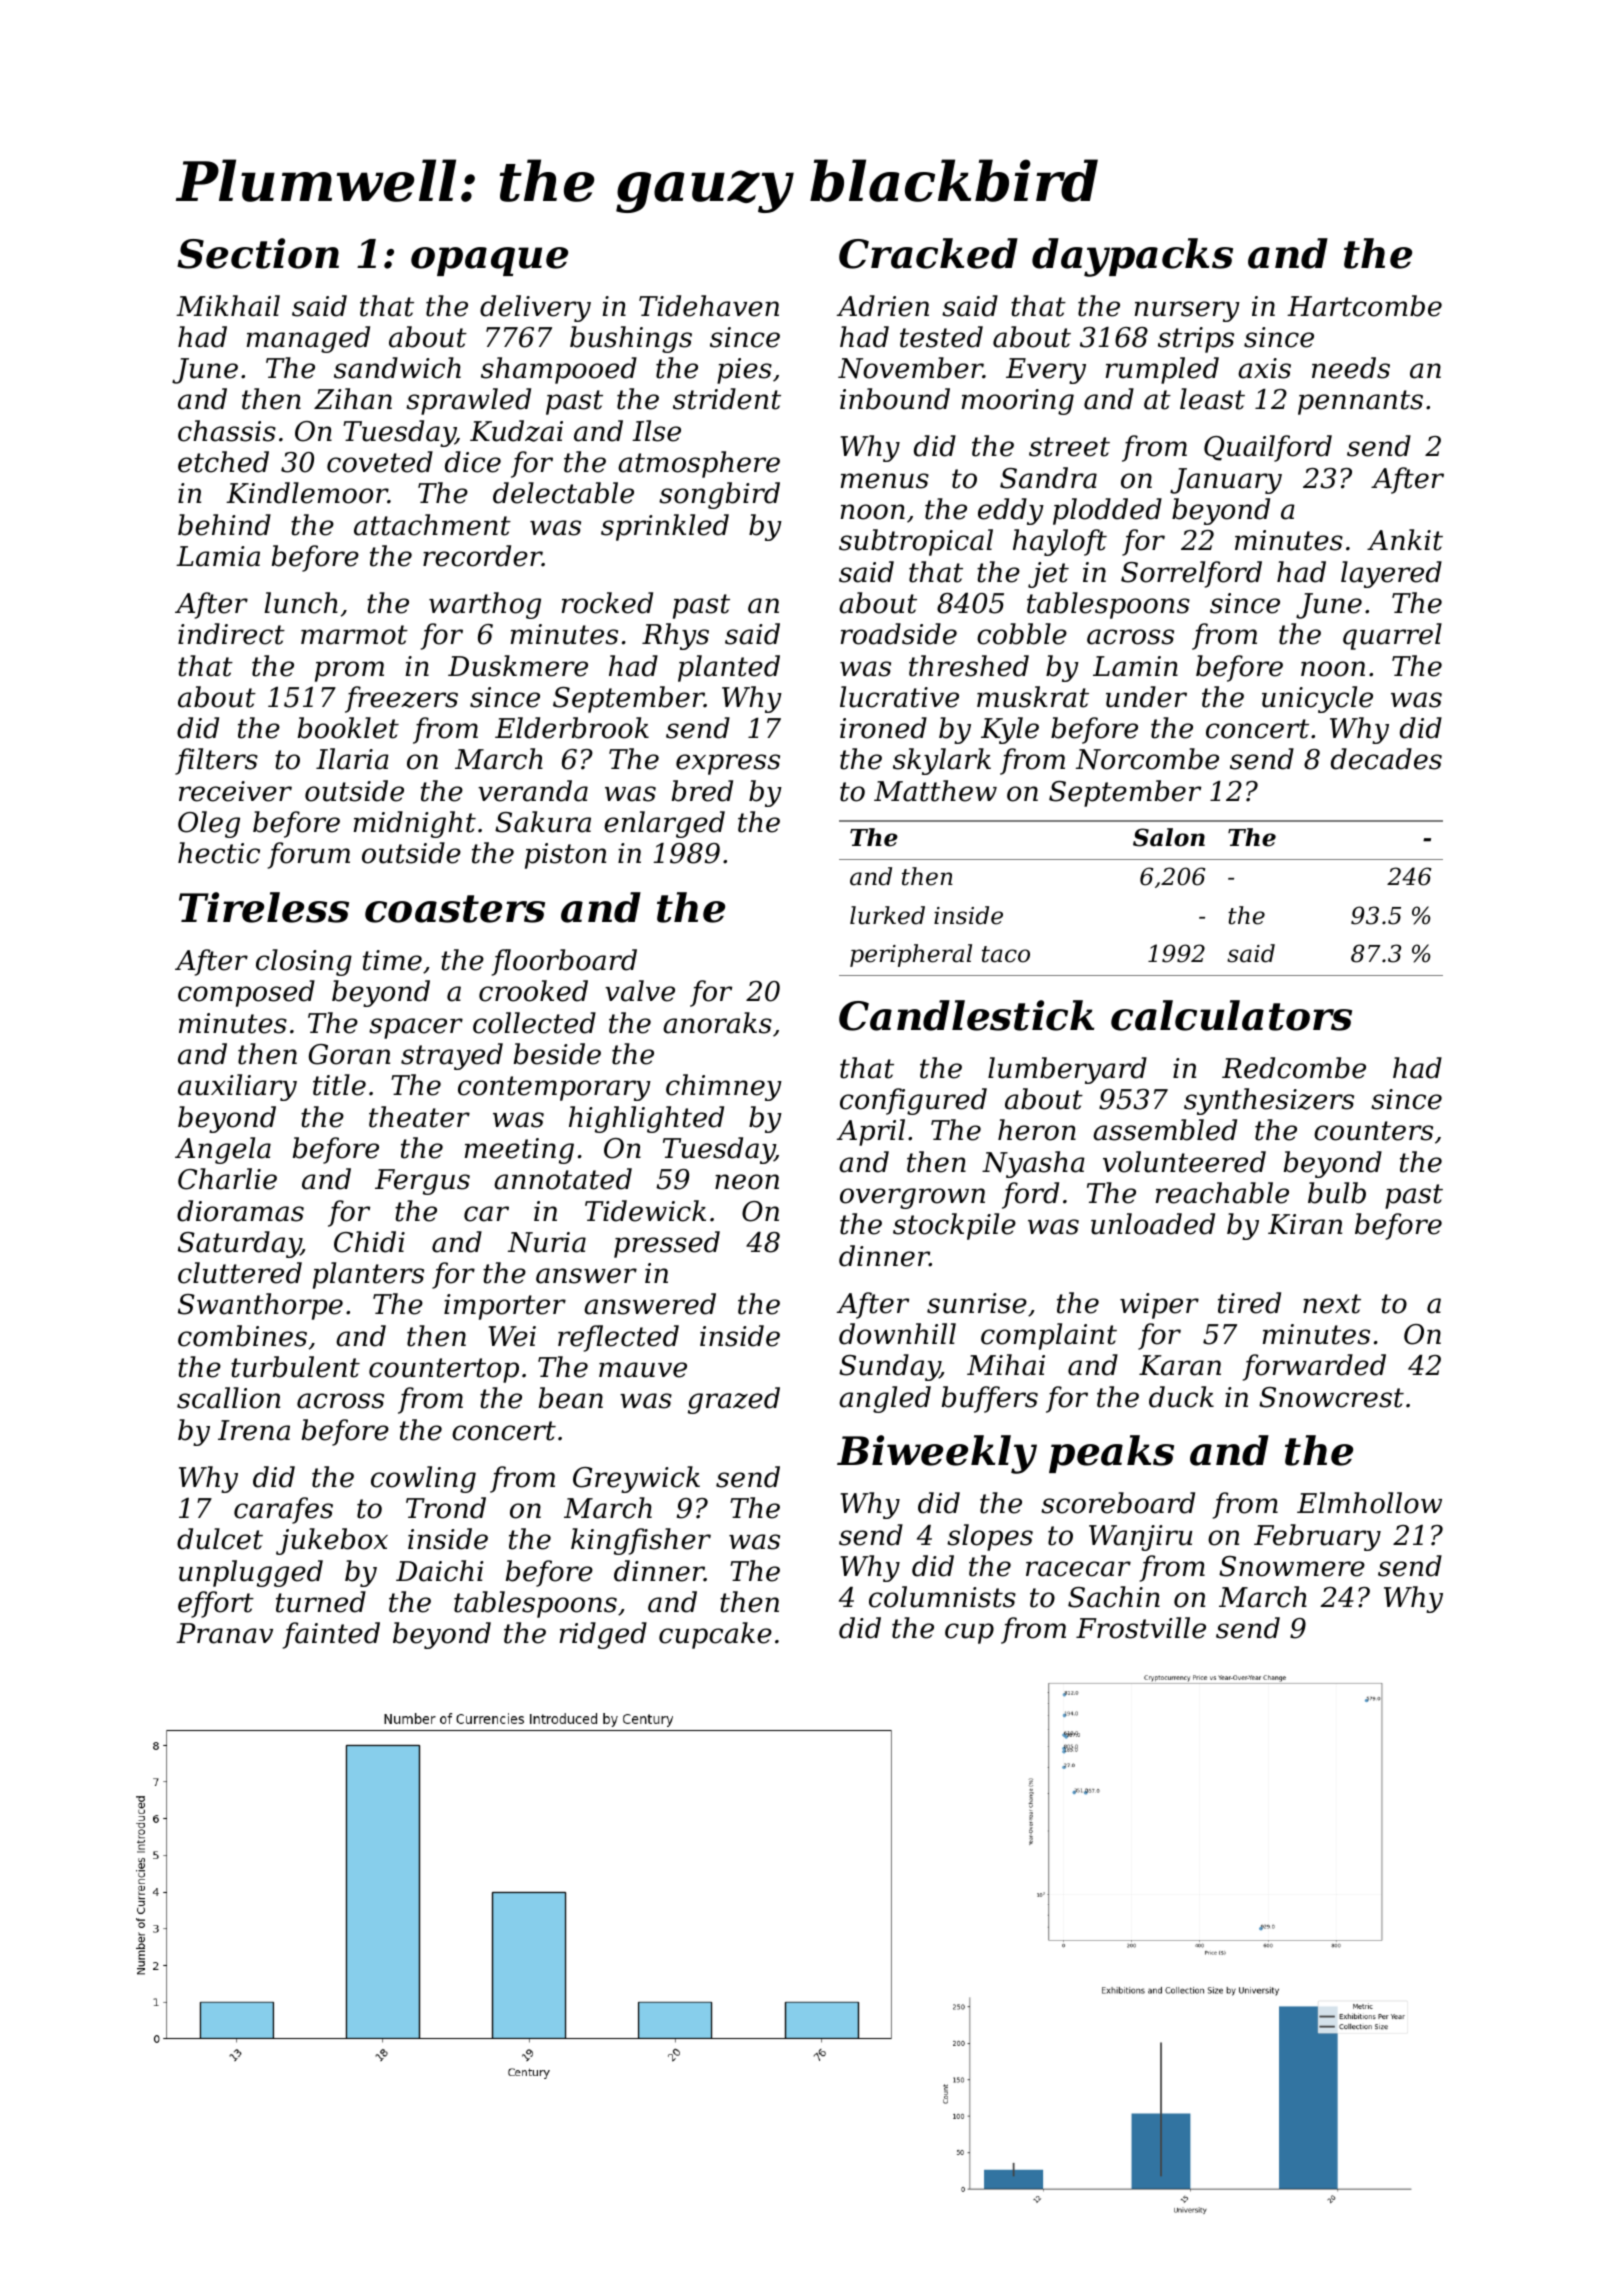 This screenshot has width=1620, height=2292. What do you see at coordinates (1364, 306) in the screenshot?
I see `Hartcombe` at bounding box center [1364, 306].
